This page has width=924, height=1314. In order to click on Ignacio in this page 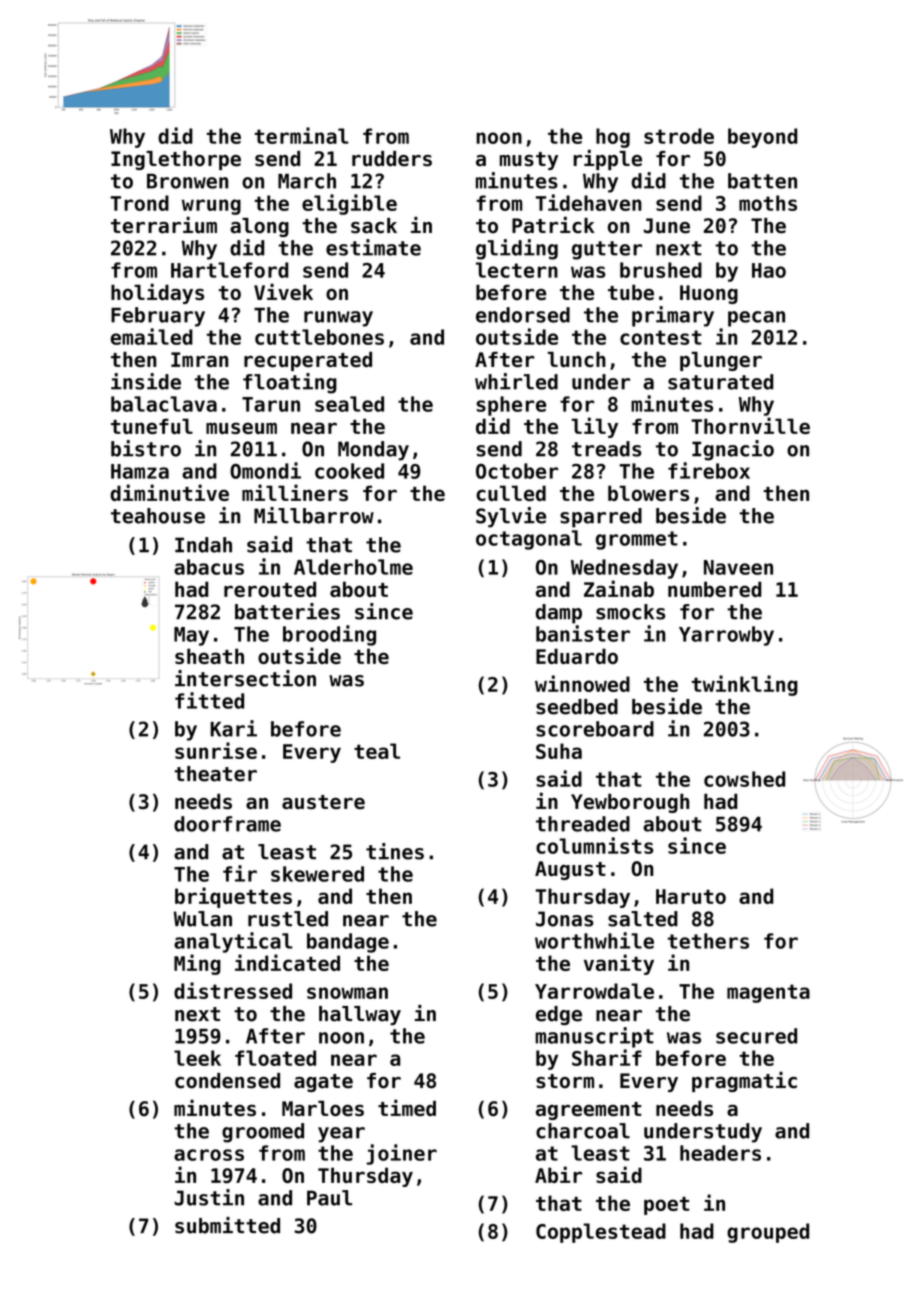, I will do `click(733, 450)`.
